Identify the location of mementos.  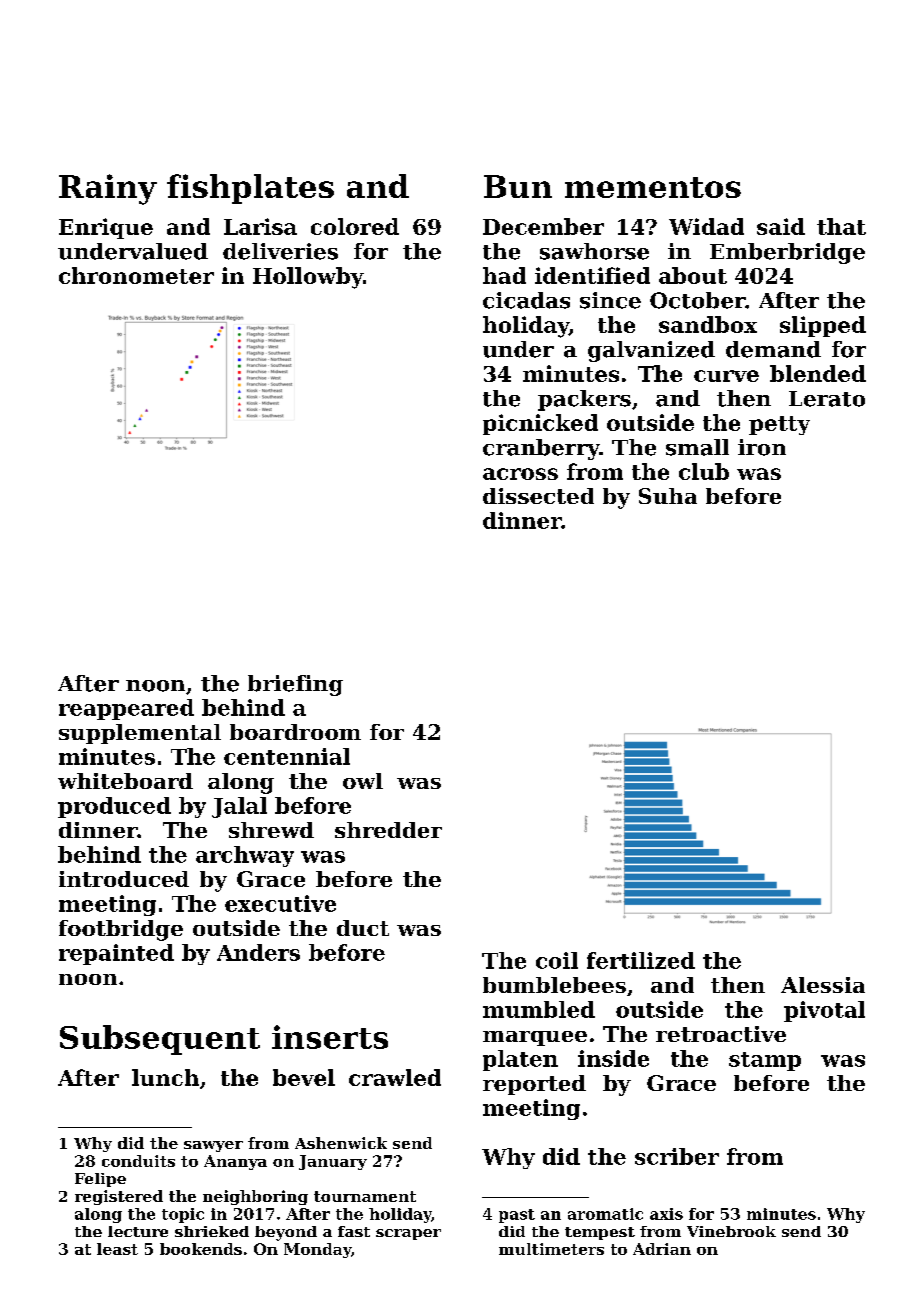
(653, 187).
